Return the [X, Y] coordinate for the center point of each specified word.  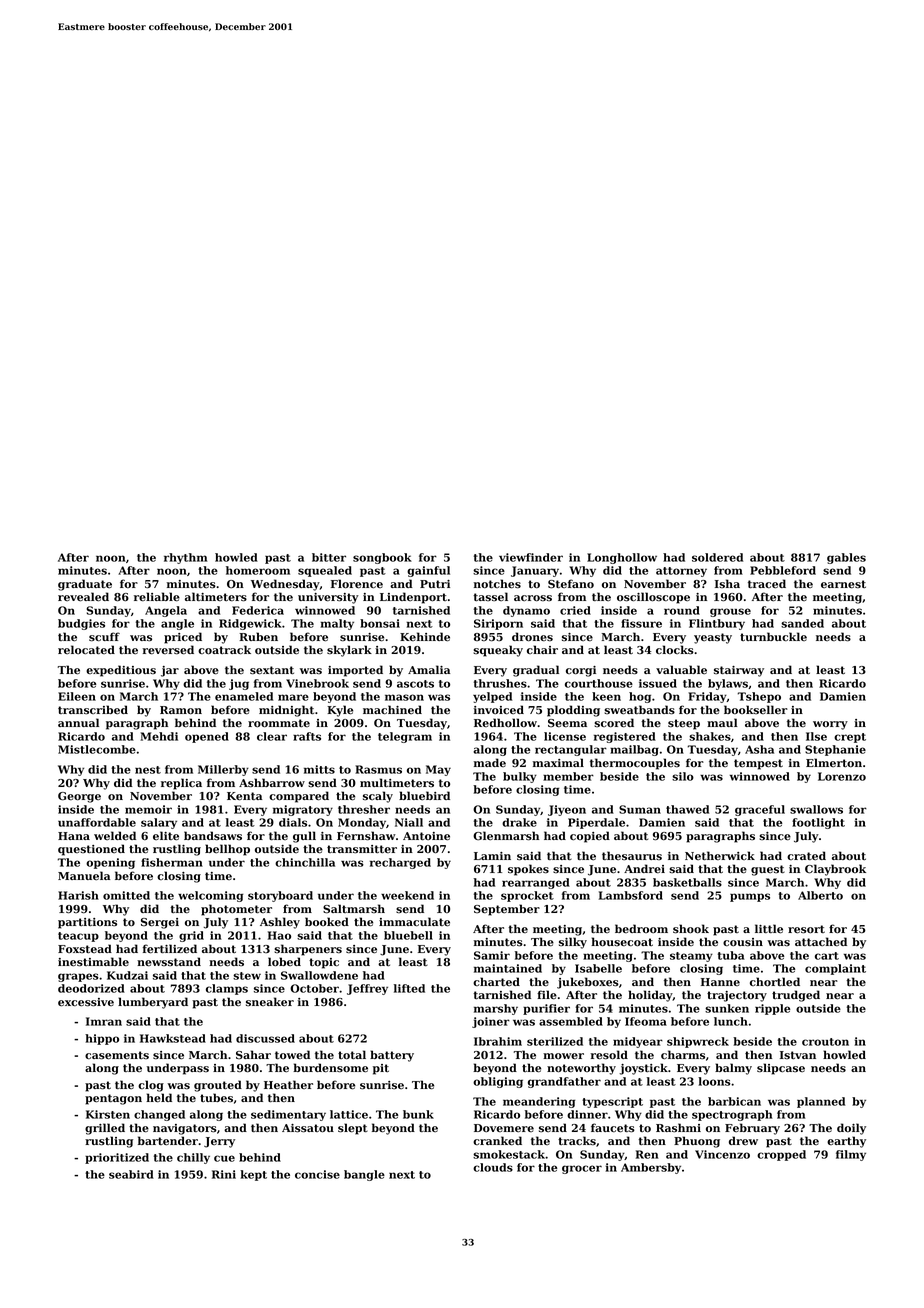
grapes [78, 977]
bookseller [756, 710]
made [490, 762]
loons [714, 1081]
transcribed [93, 710]
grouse [730, 612]
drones [532, 637]
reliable [157, 597]
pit [381, 1069]
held [159, 1098]
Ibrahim [498, 1041]
